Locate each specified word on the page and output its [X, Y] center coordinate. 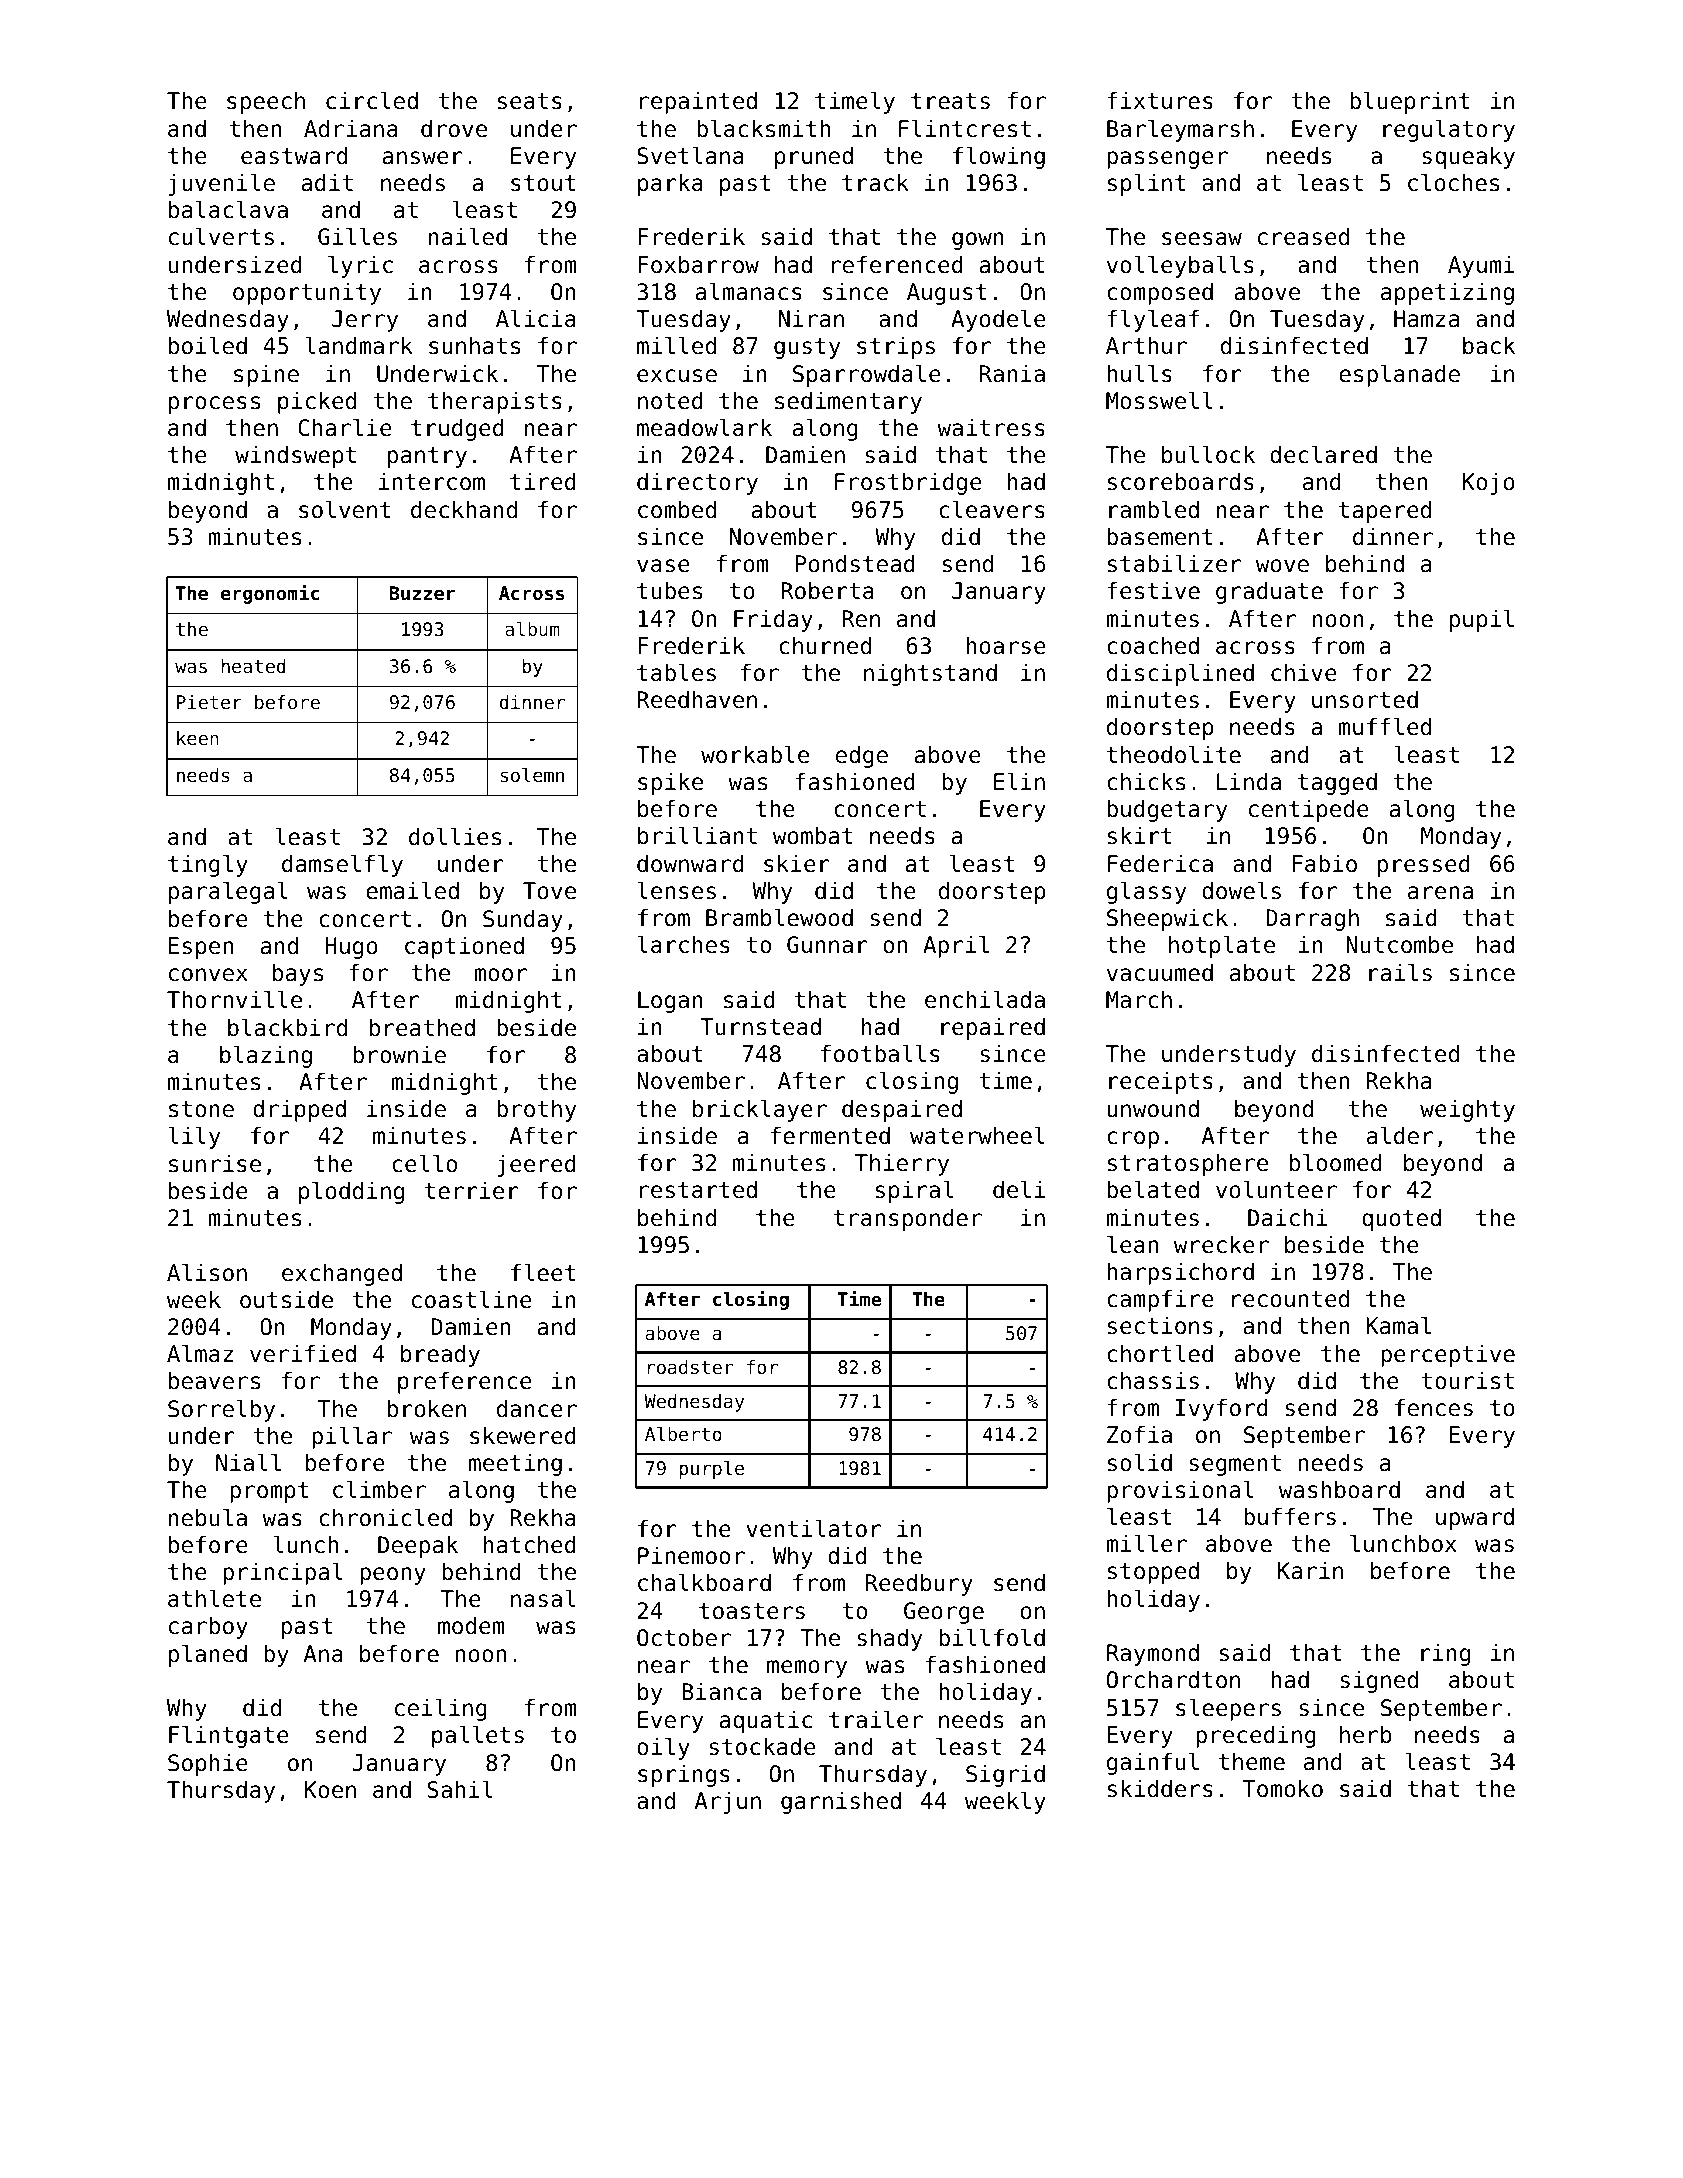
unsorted [1365, 700]
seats [530, 101]
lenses [677, 890]
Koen [330, 1790]
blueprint [1409, 102]
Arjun [728, 1803]
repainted [698, 103]
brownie [399, 1055]
